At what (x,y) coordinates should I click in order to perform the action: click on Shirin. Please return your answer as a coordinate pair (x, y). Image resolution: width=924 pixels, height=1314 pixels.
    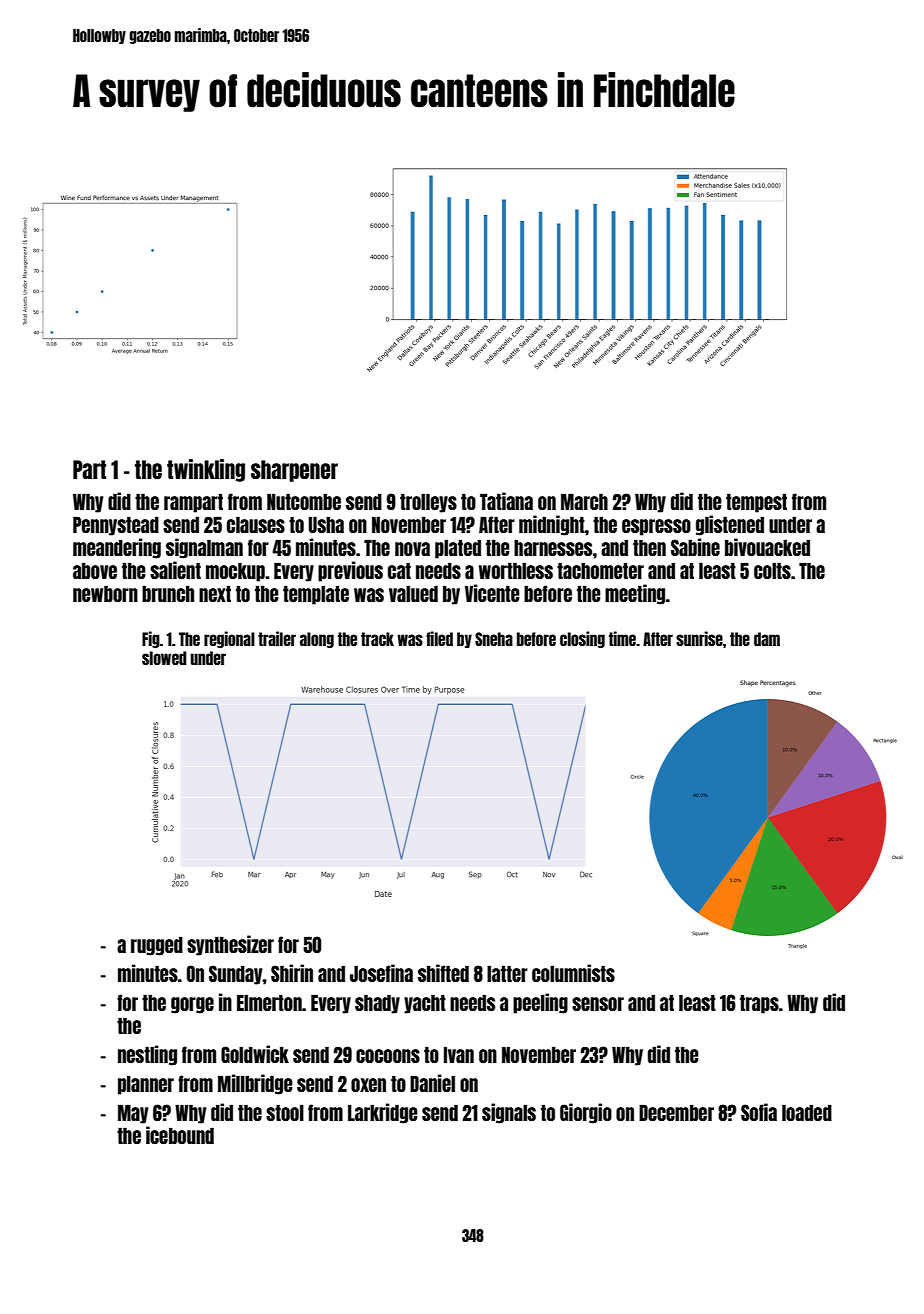
    Looking at the image, I should click on (292, 973).
